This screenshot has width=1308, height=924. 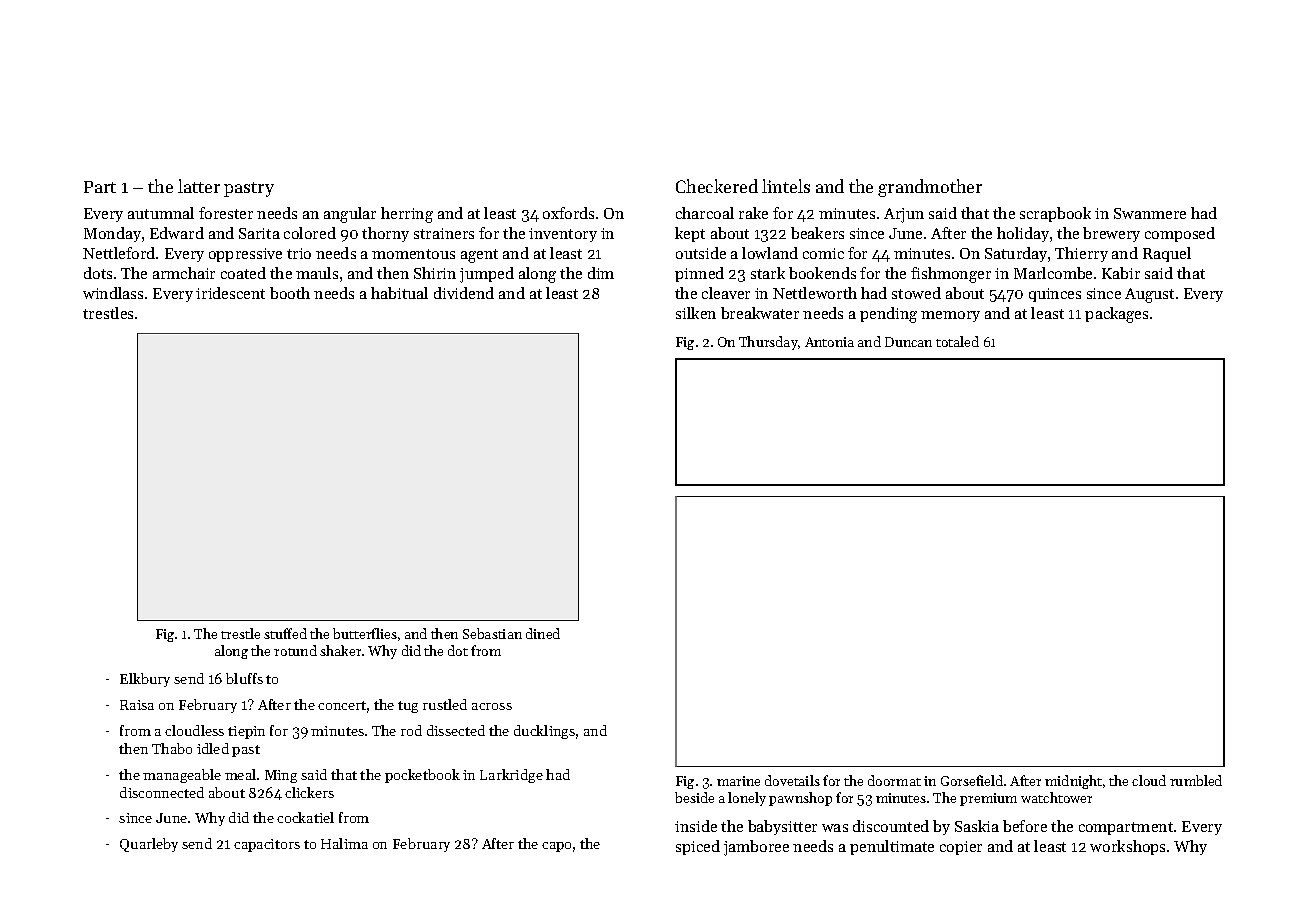 I want to click on beside, so click(x=694, y=797).
